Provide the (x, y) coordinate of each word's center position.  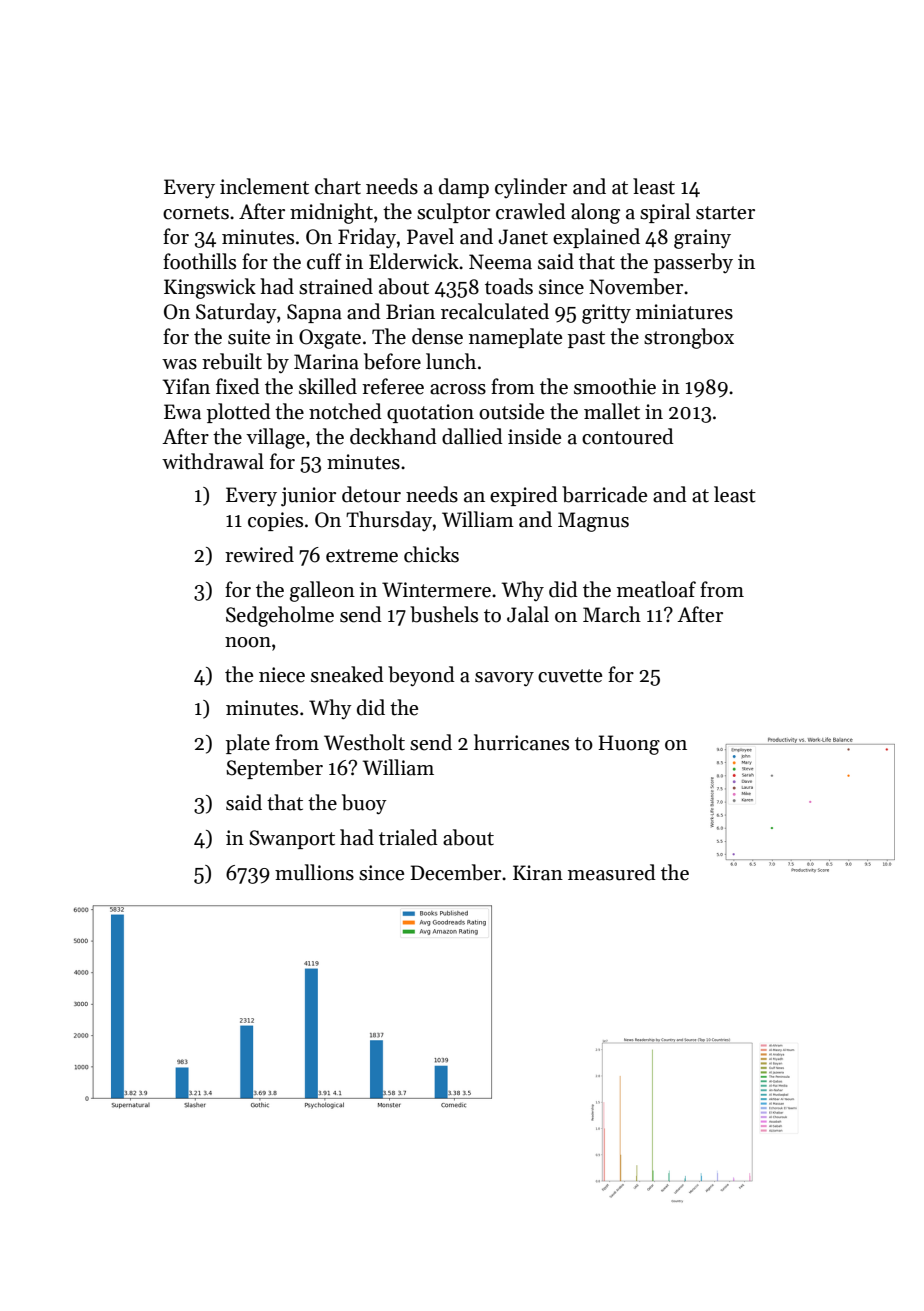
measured (612, 872)
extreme (362, 556)
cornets (196, 213)
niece (282, 675)
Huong (629, 745)
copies (275, 521)
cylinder (531, 188)
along (595, 213)
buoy (364, 804)
